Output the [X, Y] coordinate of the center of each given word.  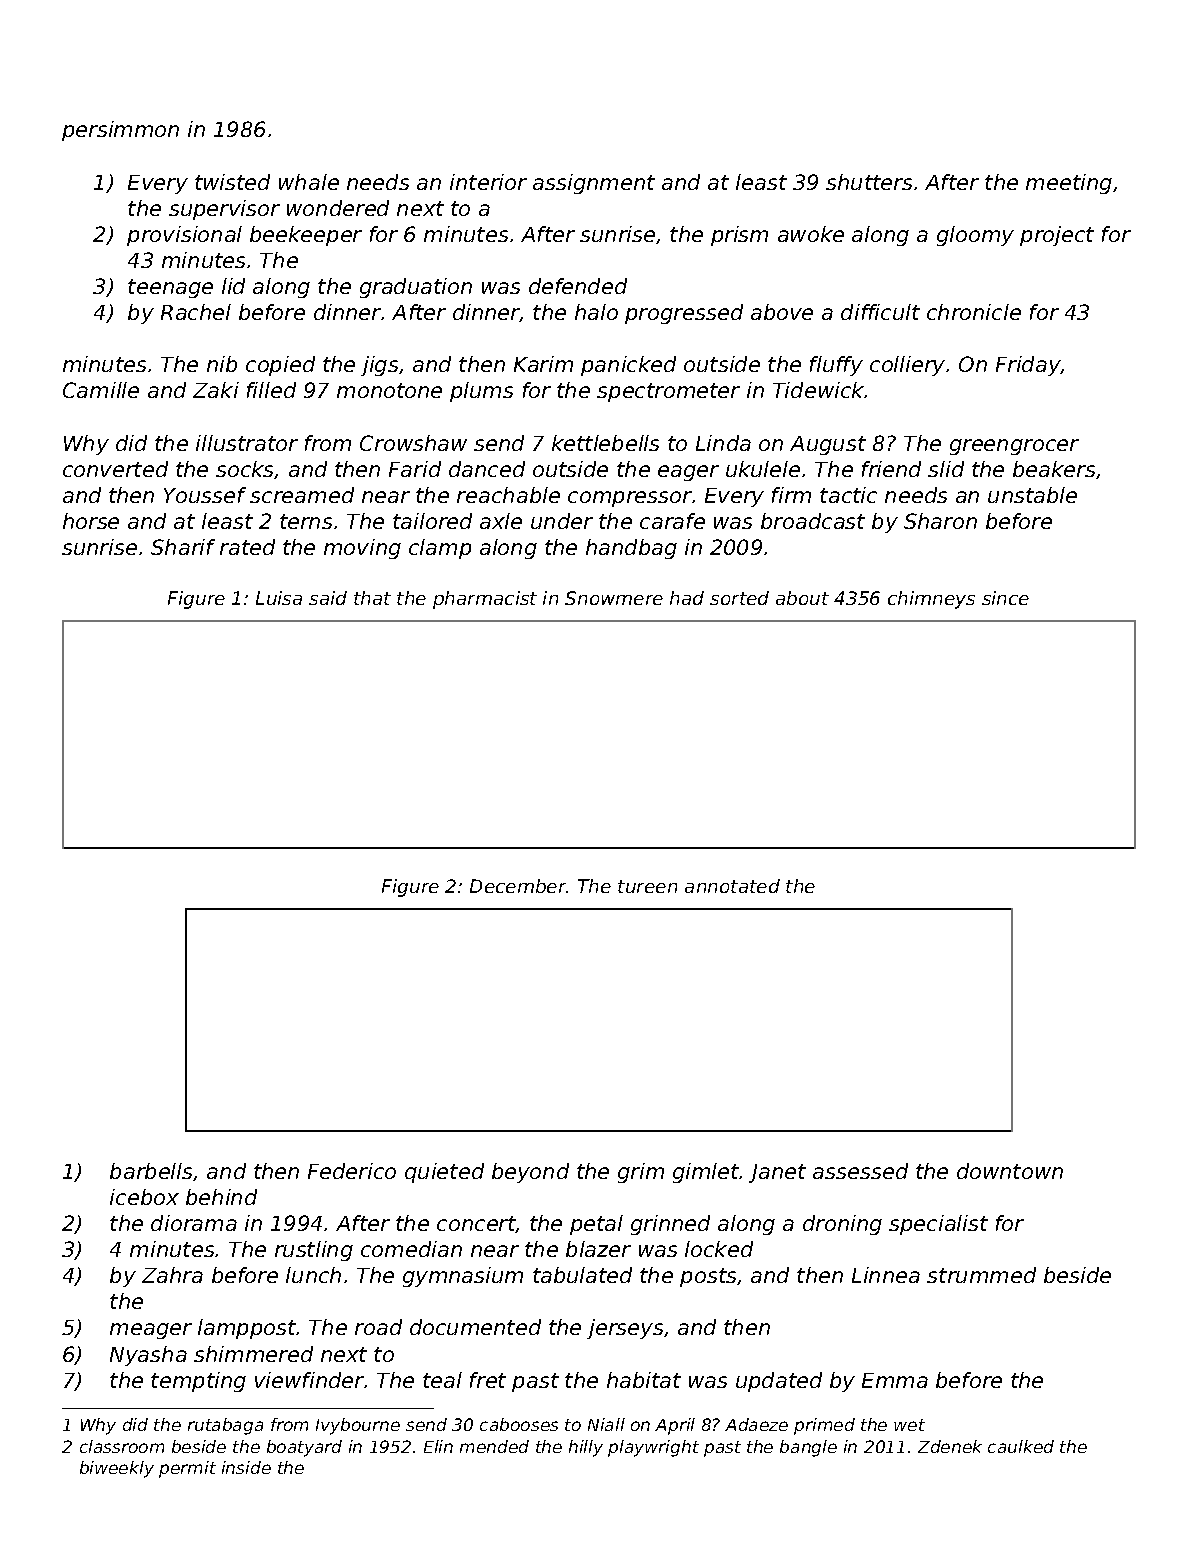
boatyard [304, 1448]
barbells [151, 1171]
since [1005, 598]
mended [494, 1446]
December [518, 886]
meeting [1069, 184]
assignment [594, 184]
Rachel [196, 312]
